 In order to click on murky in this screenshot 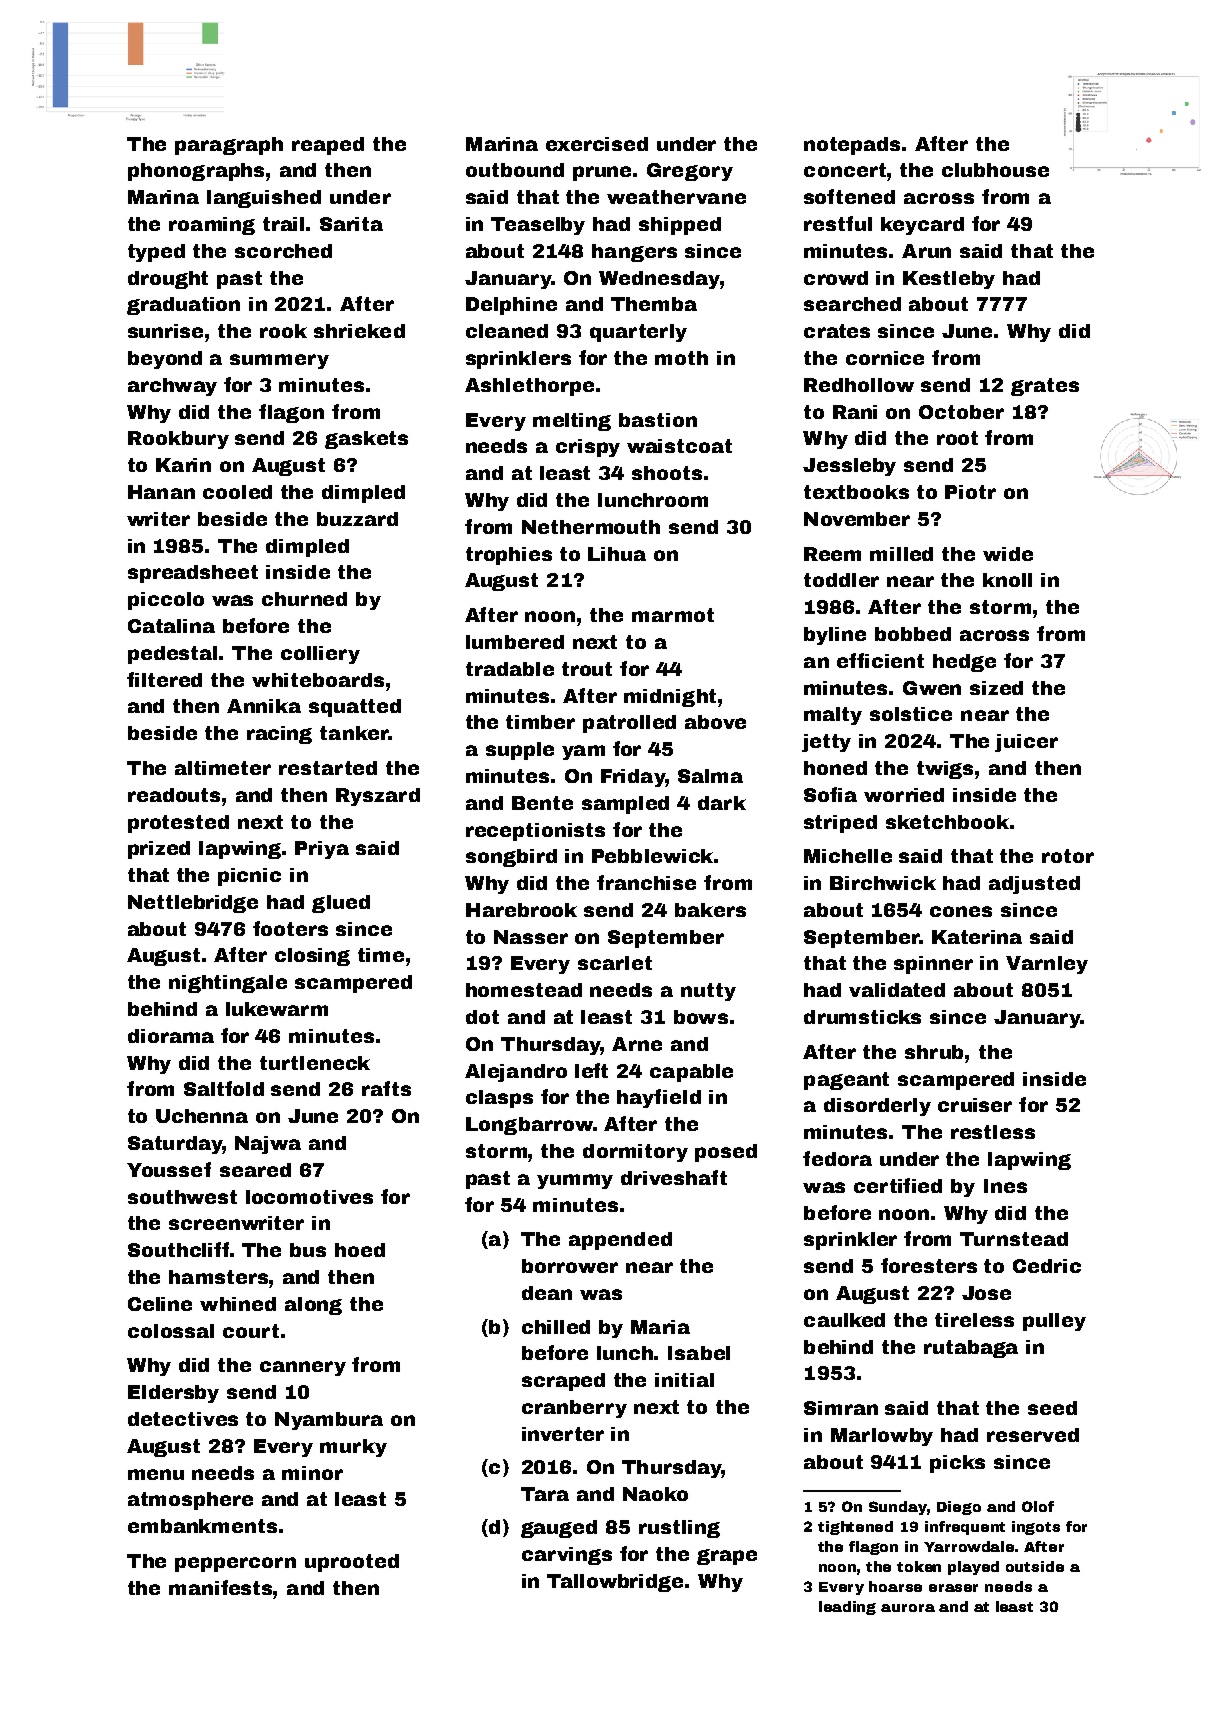, I will do `click(353, 1448)`.
